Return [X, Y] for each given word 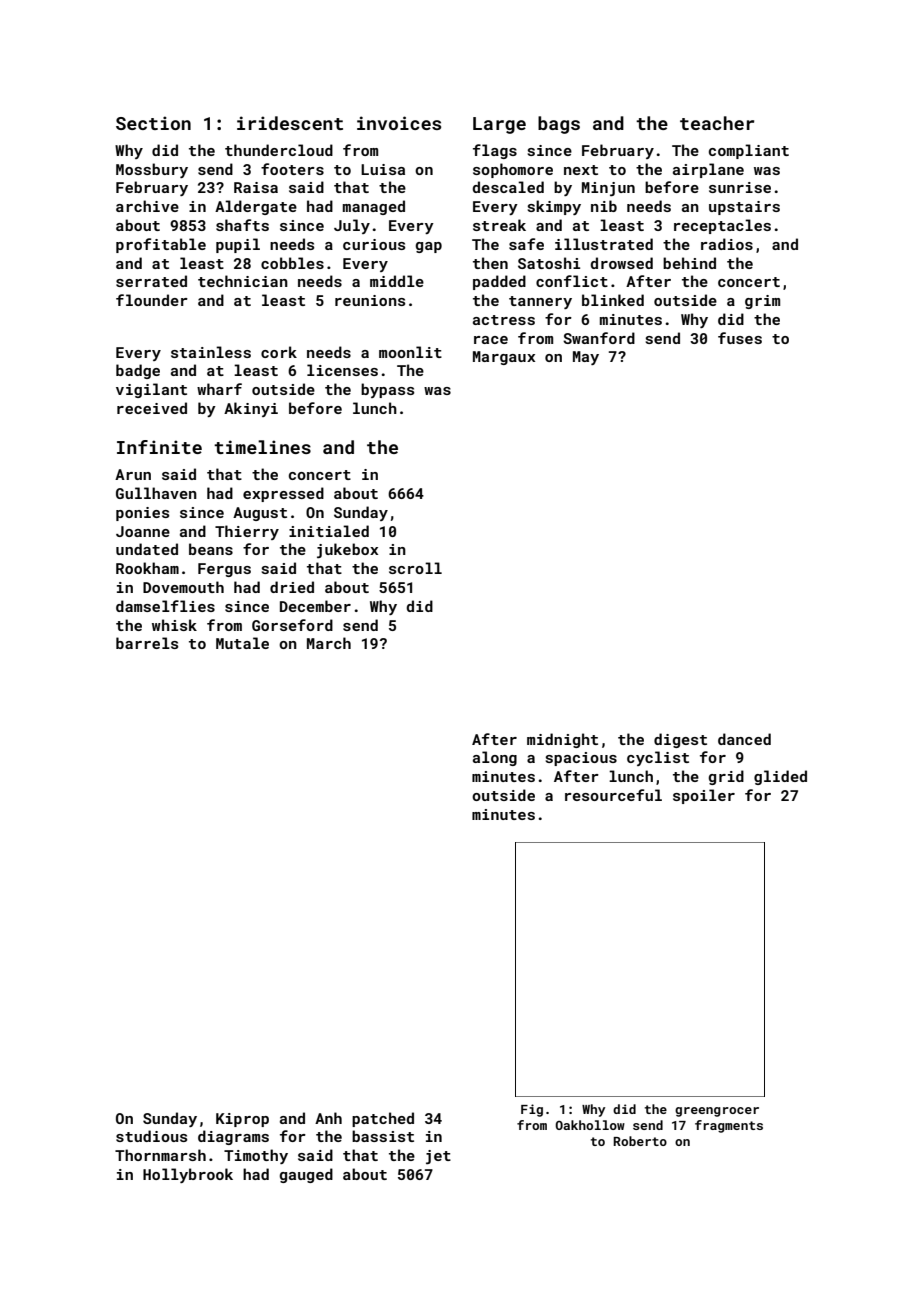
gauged [306, 1175]
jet [438, 1157]
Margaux [504, 358]
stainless [211, 352]
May [586, 358]
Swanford [599, 338]
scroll [415, 568]
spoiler [704, 796]
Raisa [256, 187]
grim [762, 302]
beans [211, 549]
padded [499, 282]
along [495, 758]
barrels [147, 643]
